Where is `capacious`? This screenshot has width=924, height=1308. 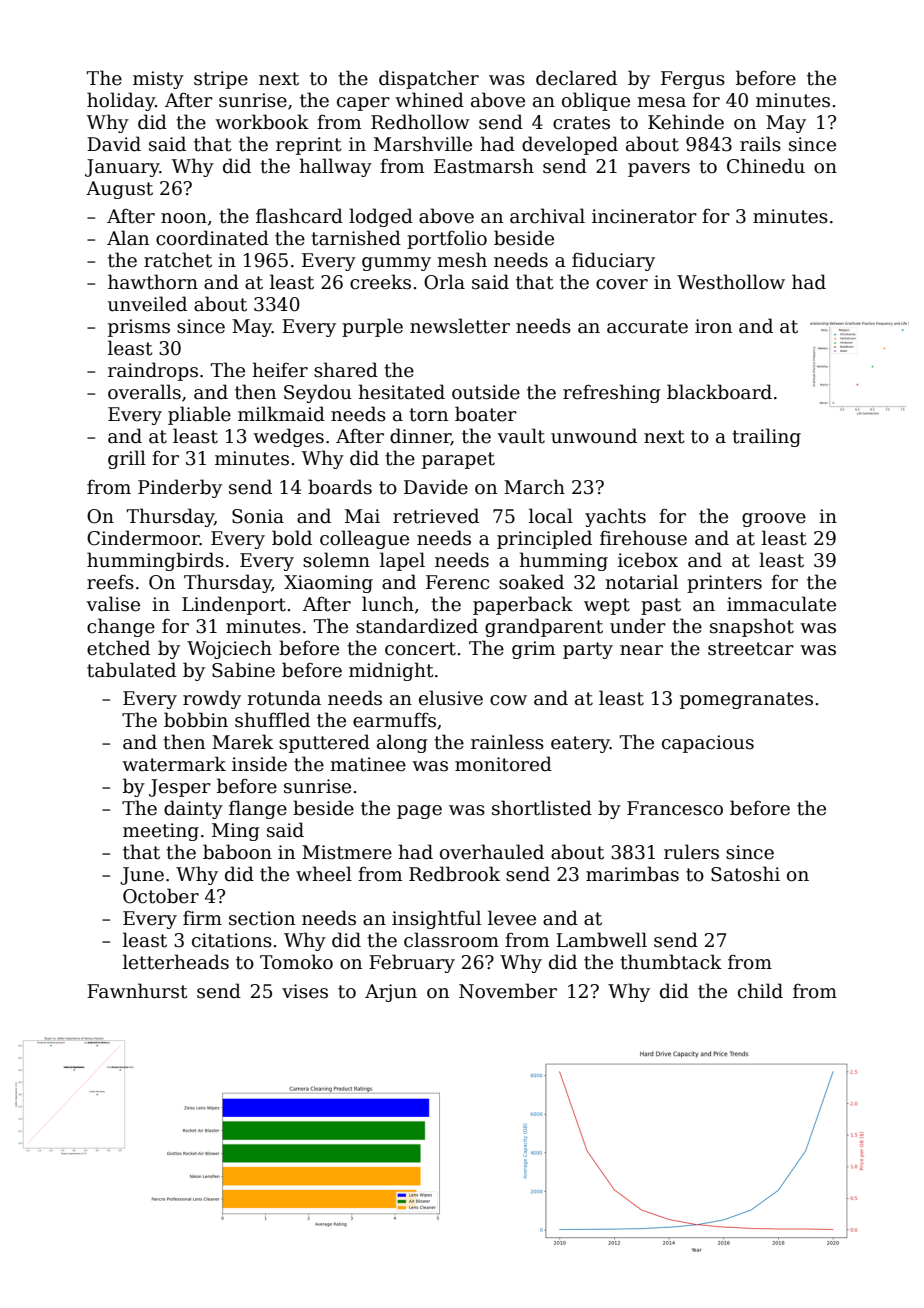
capacious is located at coordinates (708, 744).
